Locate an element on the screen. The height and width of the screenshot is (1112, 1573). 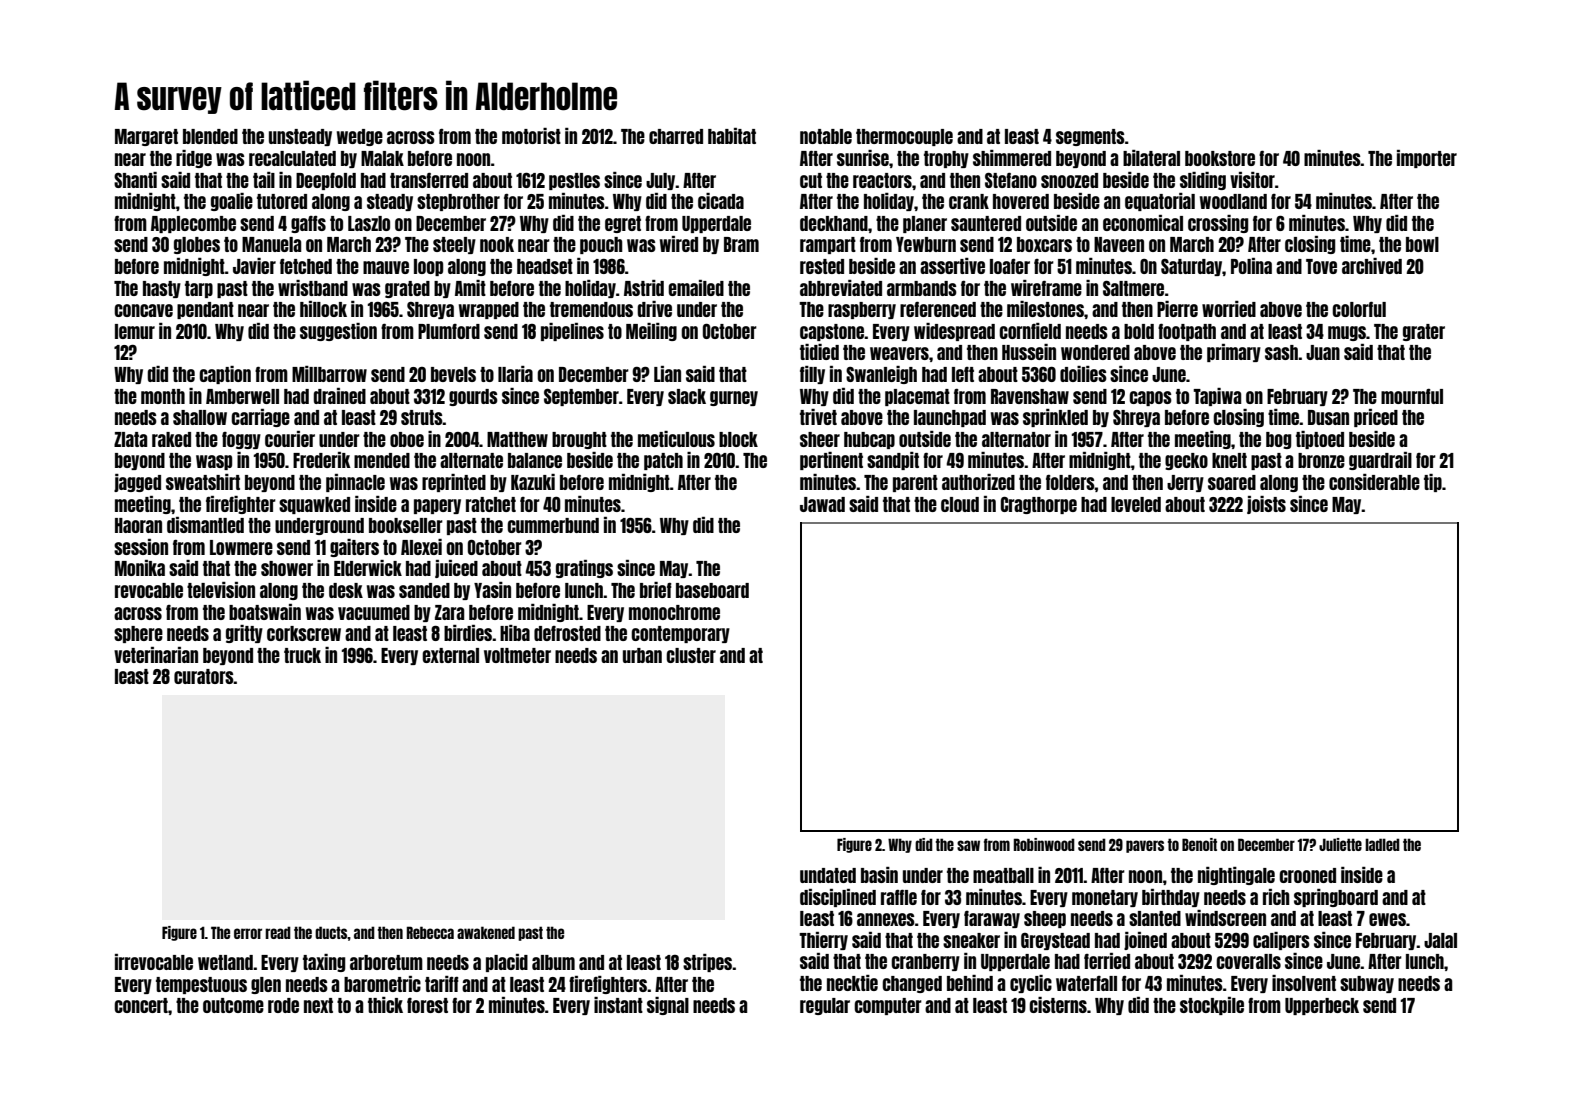
saw is located at coordinates (968, 845).
